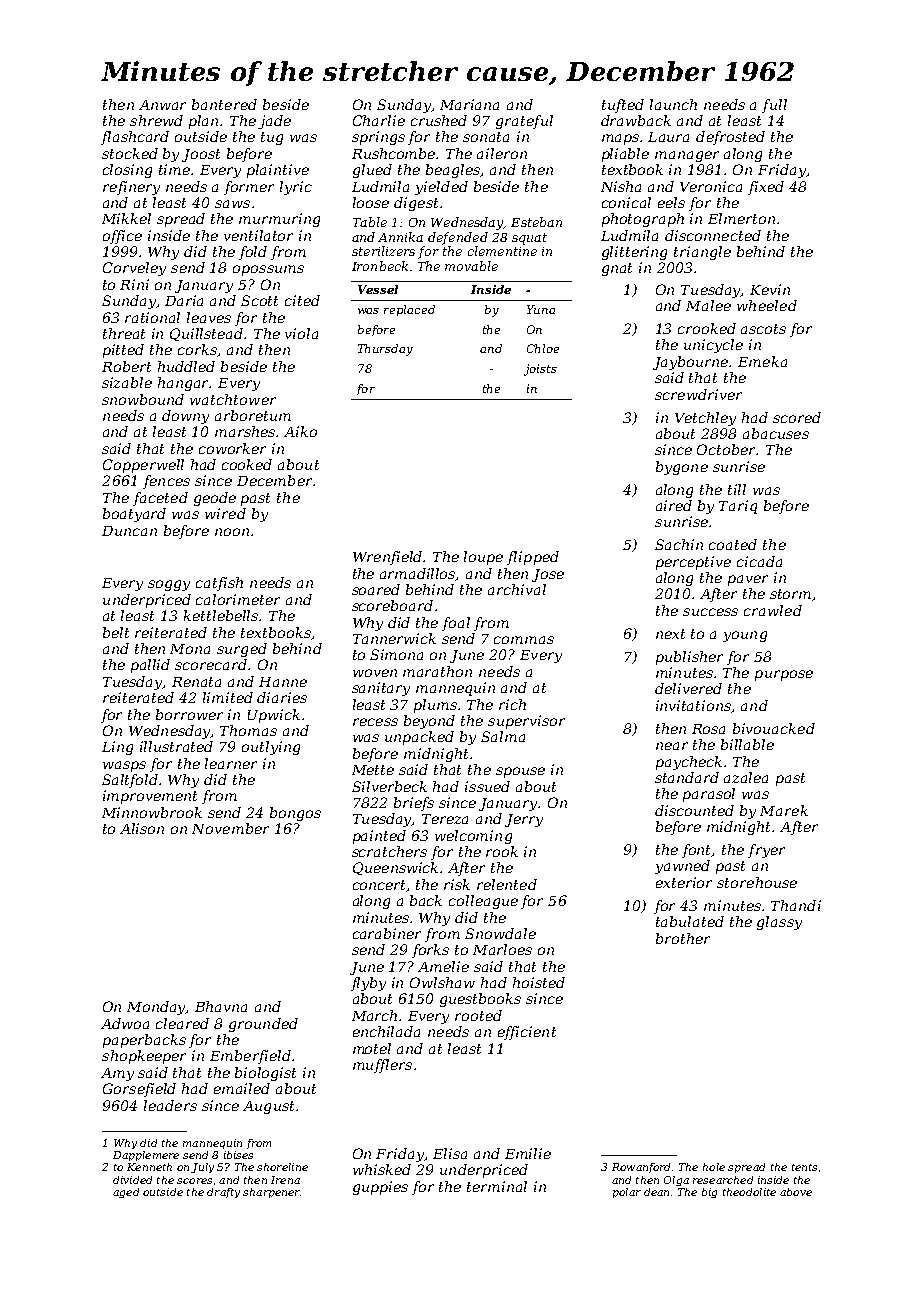  I want to click on noon, so click(232, 532).
